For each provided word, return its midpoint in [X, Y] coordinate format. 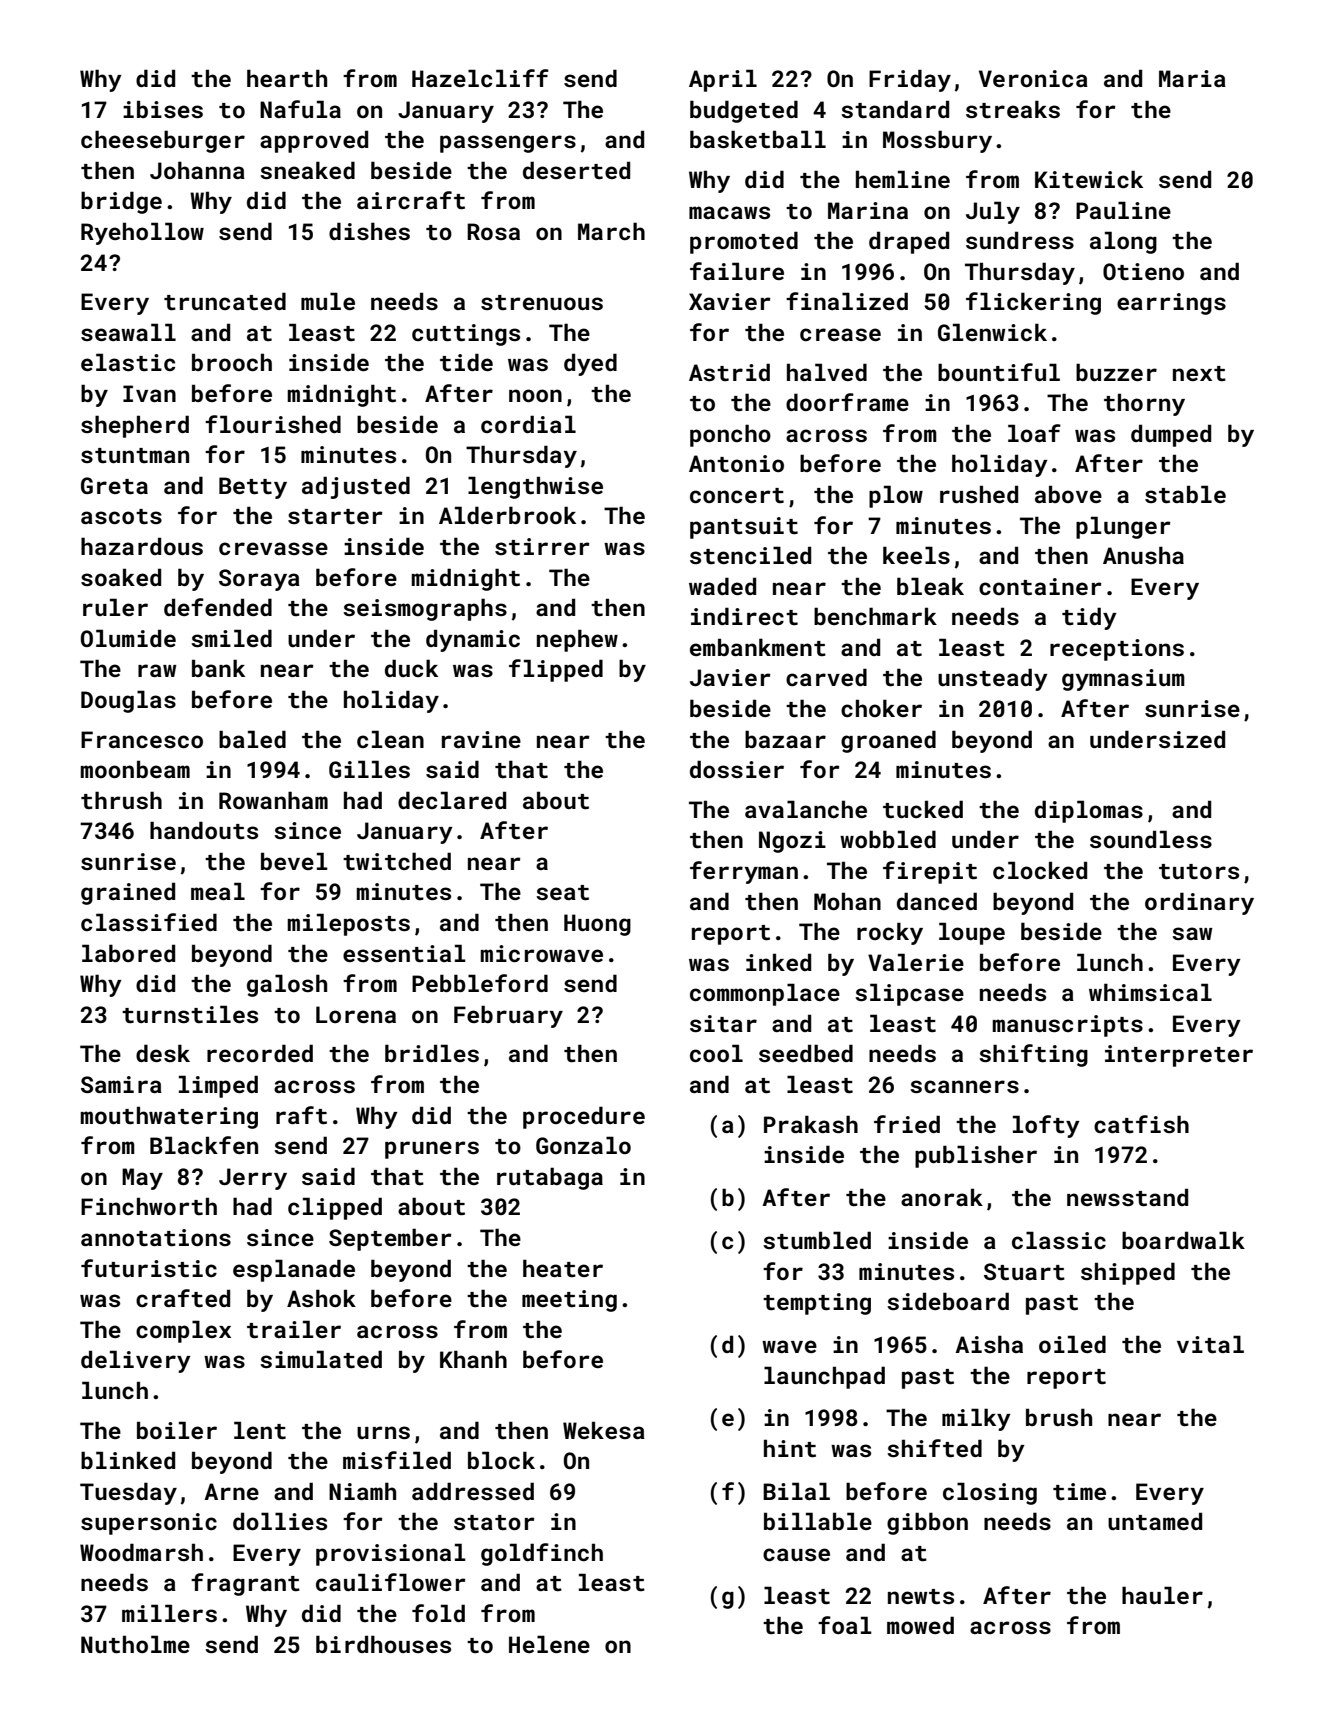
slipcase [909, 994]
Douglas [128, 701]
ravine [481, 739]
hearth [287, 78]
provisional [391, 1554]
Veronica [1033, 78]
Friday [910, 80]
